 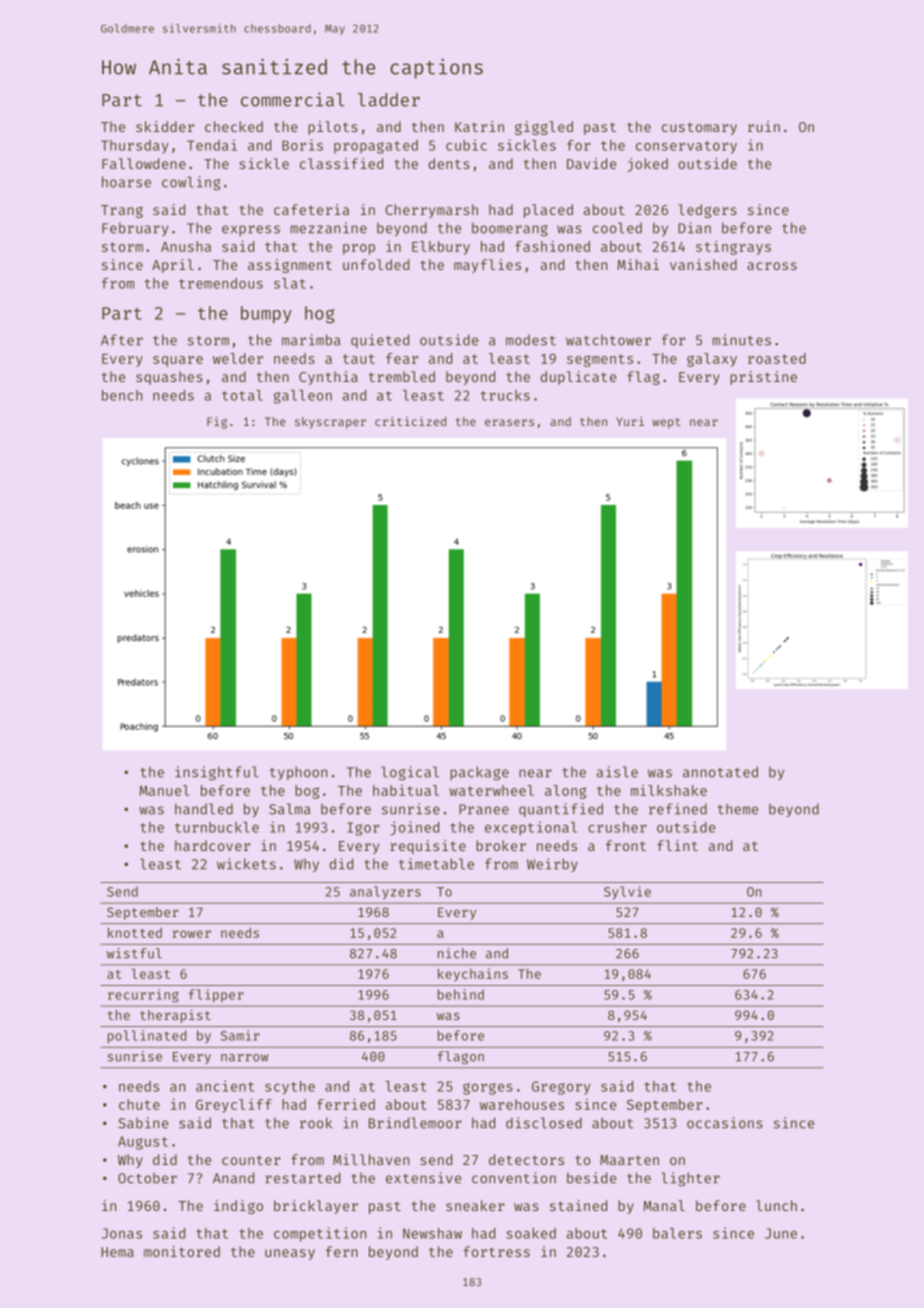 What do you see at coordinates (509, 422) in the screenshot?
I see `erasers` at bounding box center [509, 422].
